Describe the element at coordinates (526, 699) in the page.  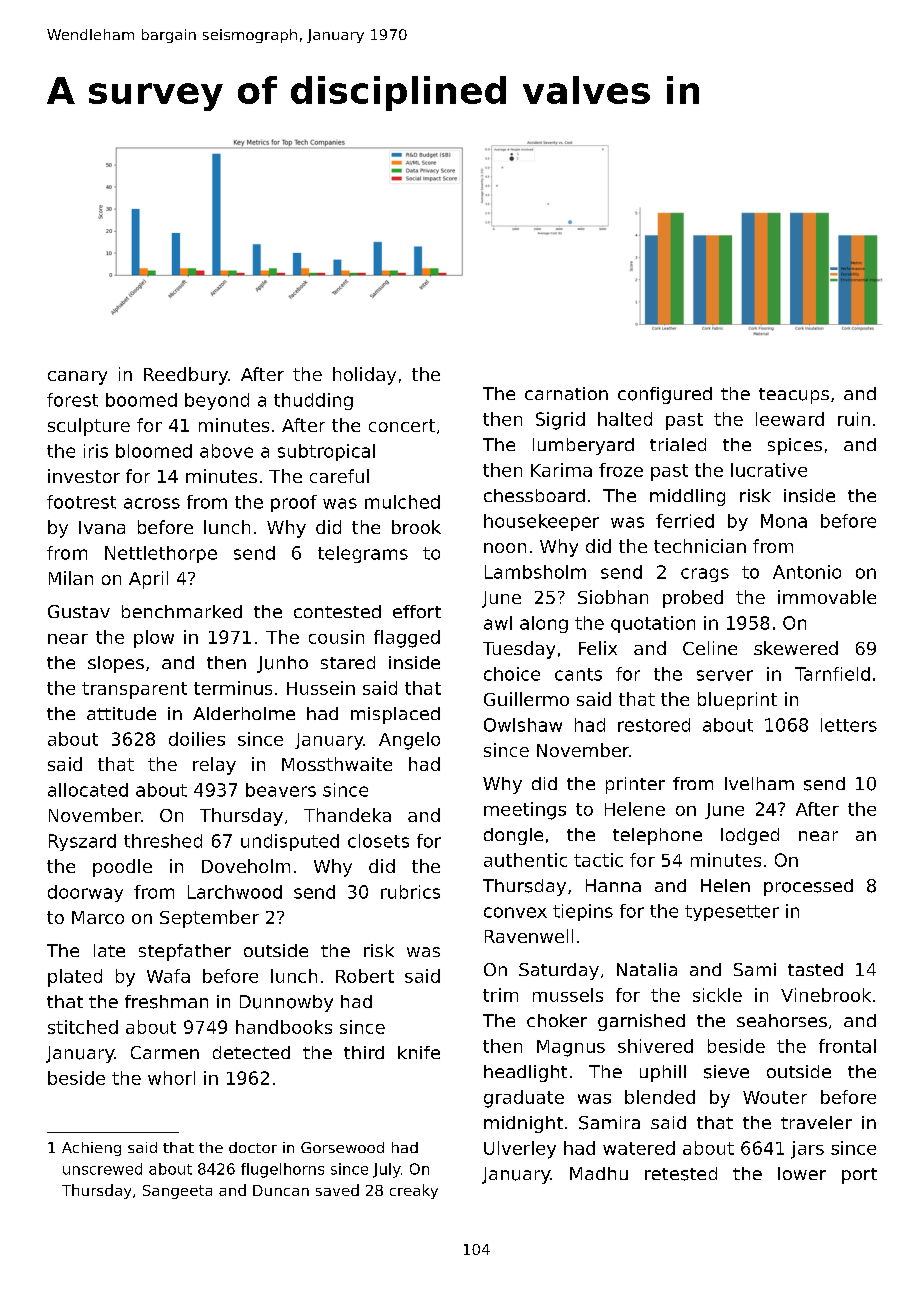
I see `Guillermo` at that location.
